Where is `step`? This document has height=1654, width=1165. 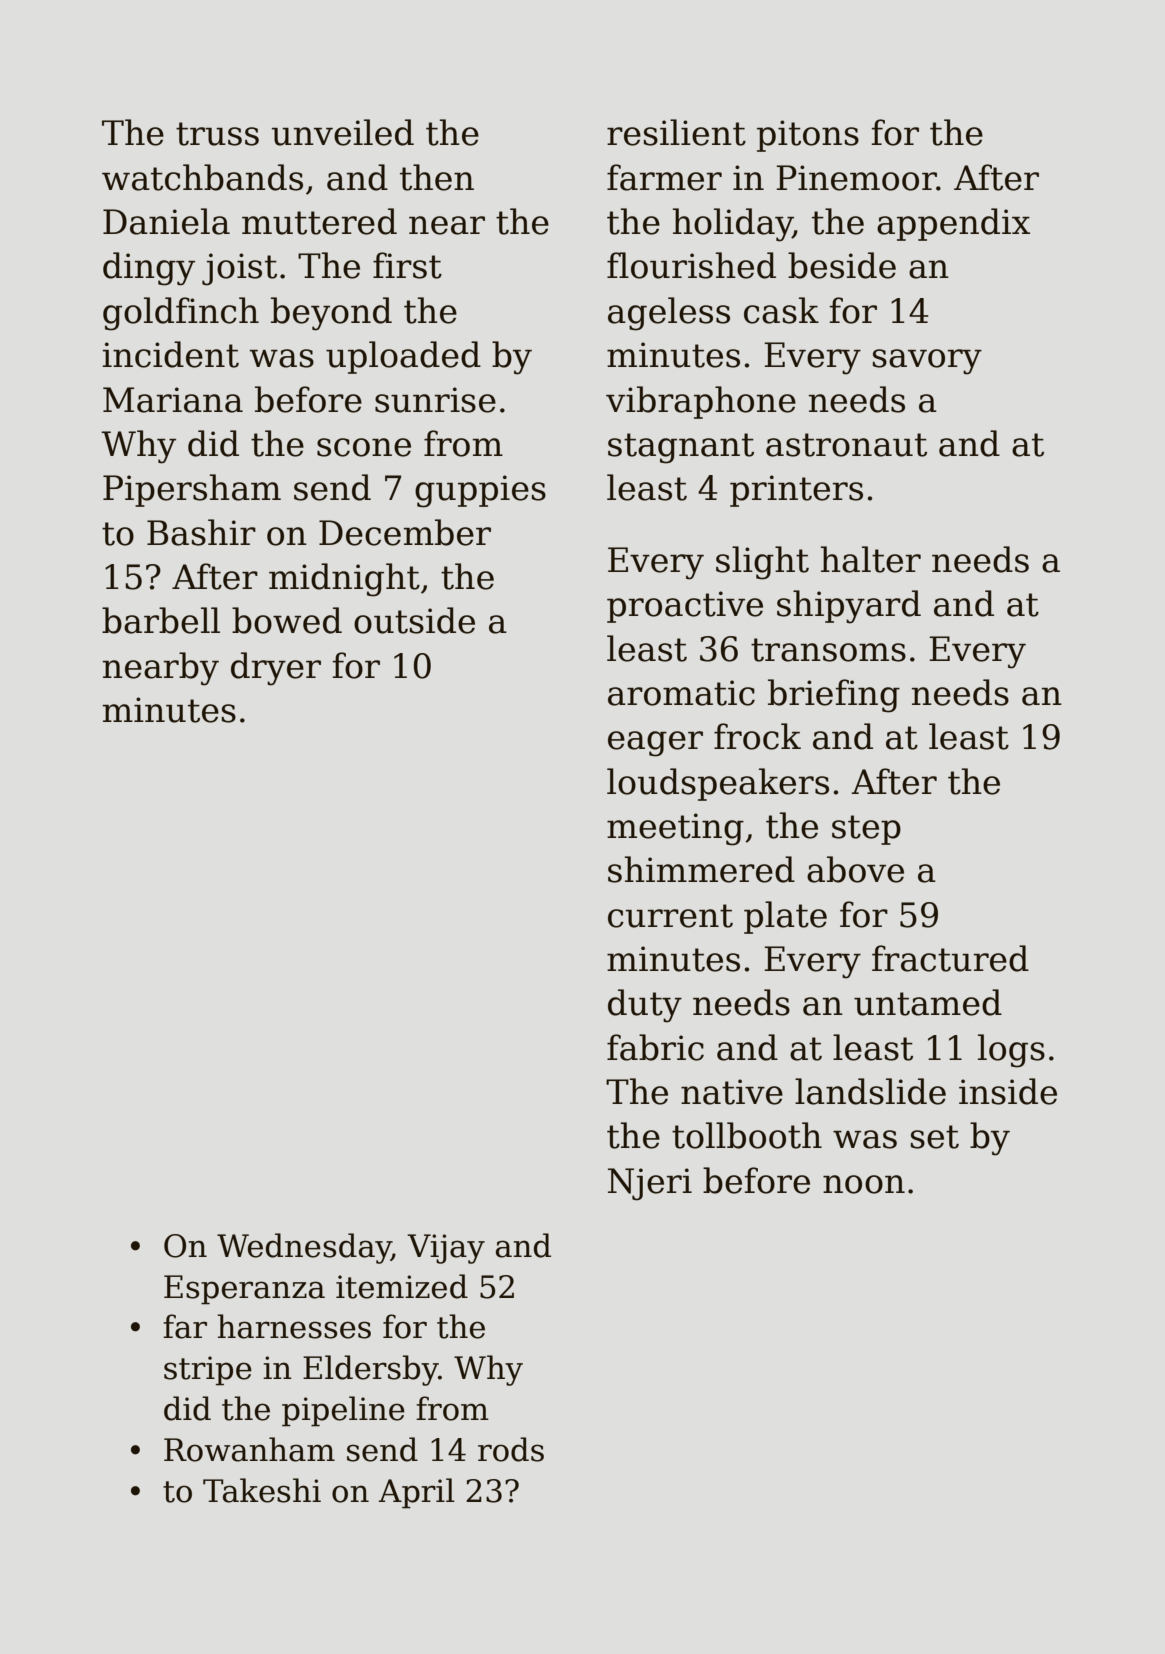 step is located at coordinates (866, 830).
